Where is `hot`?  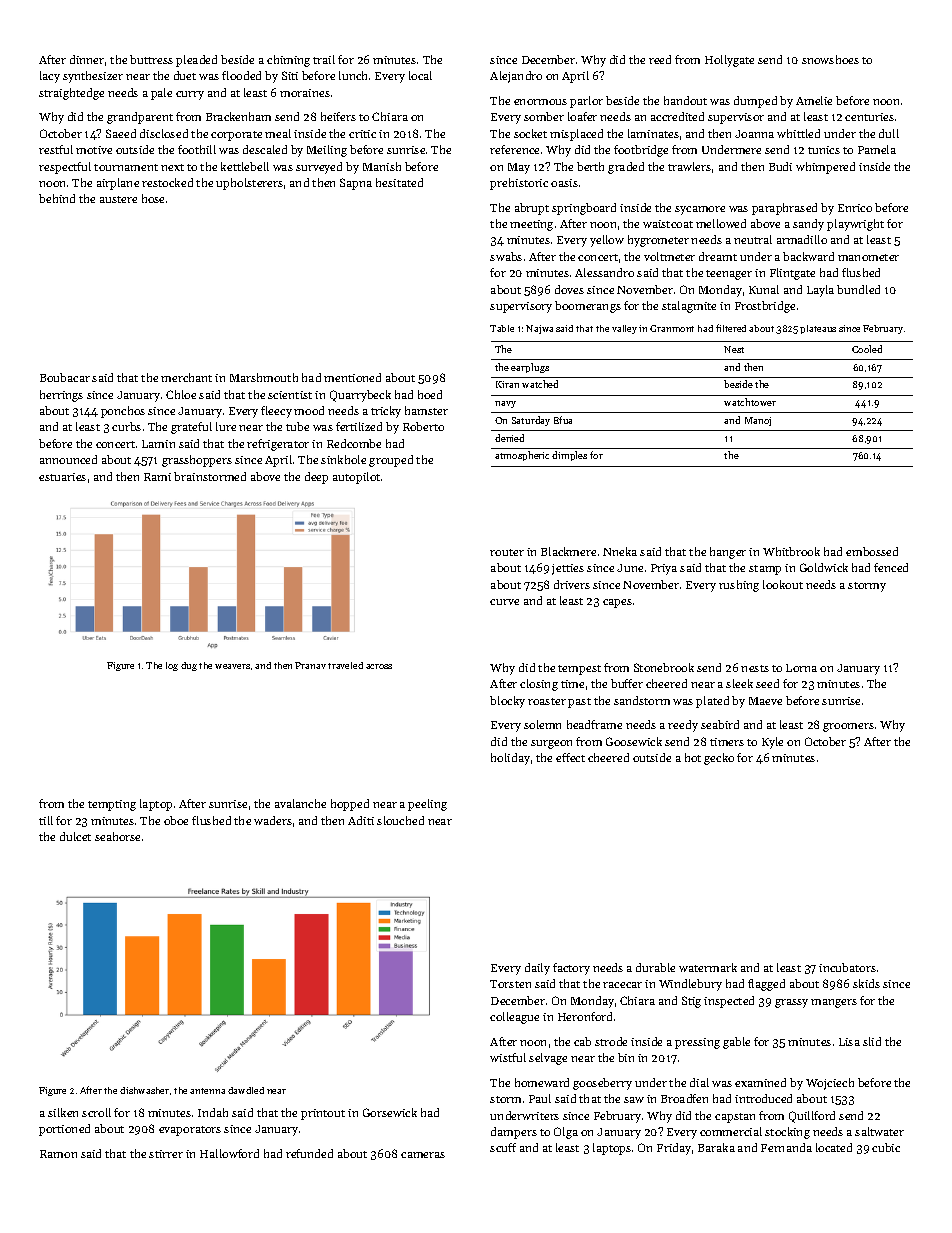 hot is located at coordinates (693, 757).
